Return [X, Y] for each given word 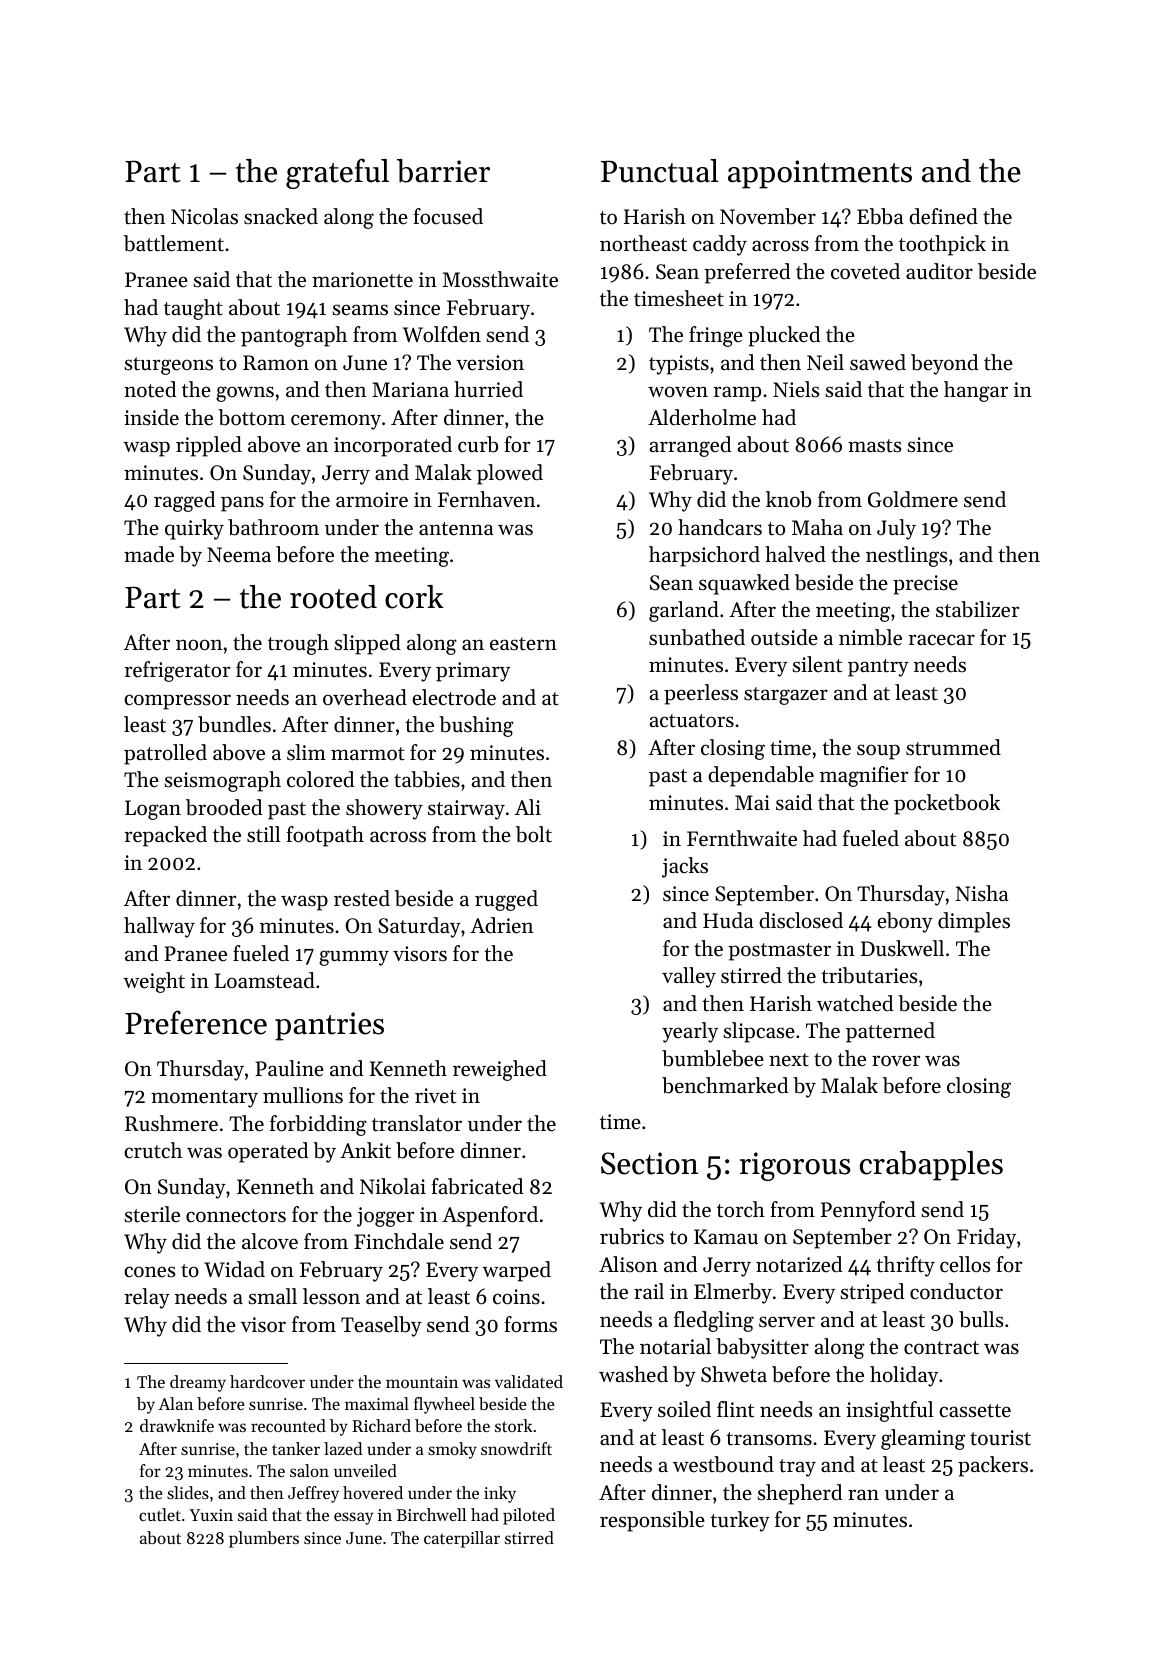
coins [516, 1297]
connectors [236, 1216]
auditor [939, 271]
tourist [1000, 1438]
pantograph [294, 336]
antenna [456, 529]
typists [679, 365]
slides [188, 1492]
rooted [333, 597]
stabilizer [977, 609]
